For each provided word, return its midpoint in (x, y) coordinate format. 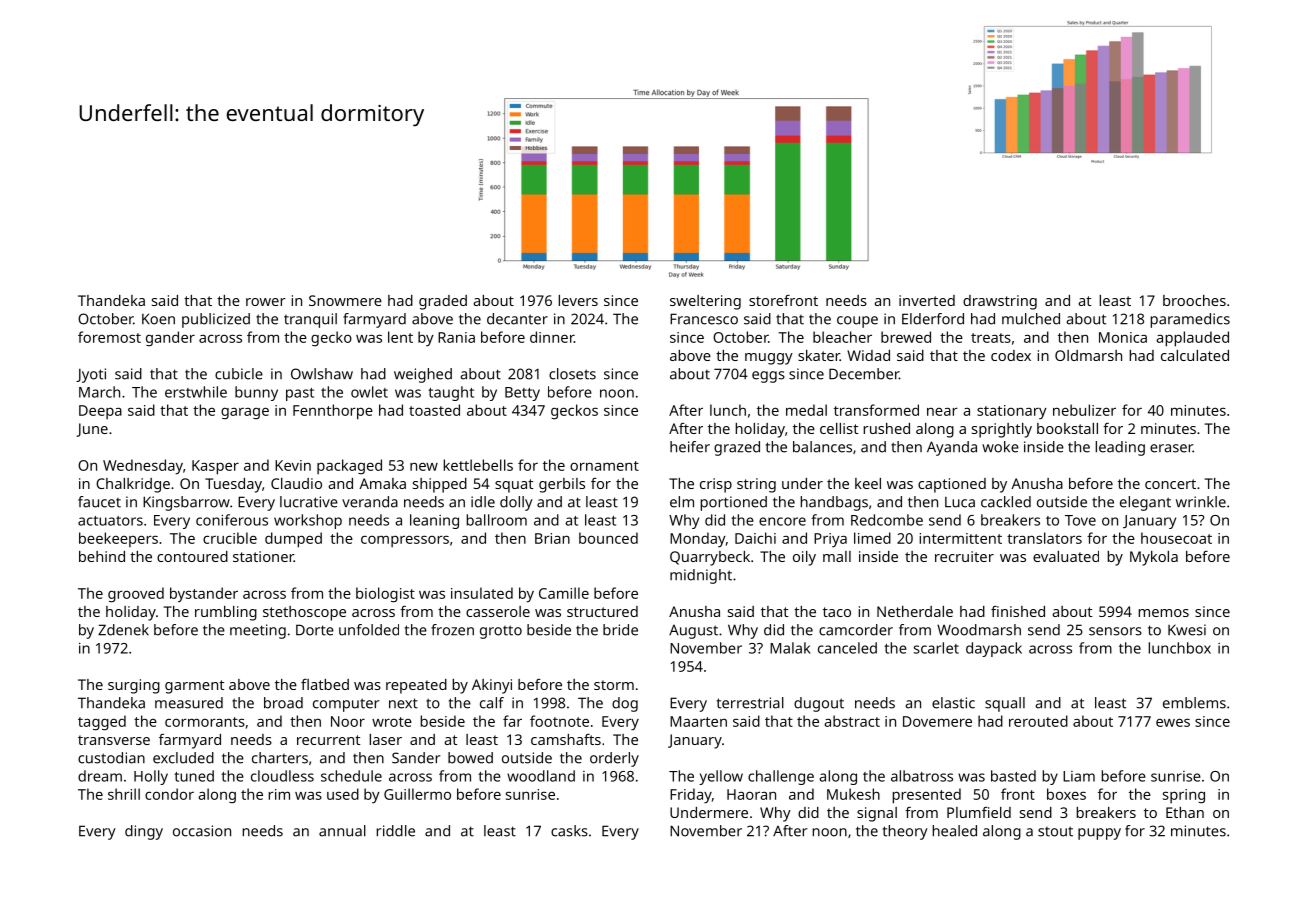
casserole (498, 611)
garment (194, 687)
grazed (737, 448)
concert (1170, 484)
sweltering (705, 302)
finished (1018, 611)
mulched (1031, 319)
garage (245, 413)
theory (905, 832)
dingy (144, 832)
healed (954, 831)
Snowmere (345, 300)
